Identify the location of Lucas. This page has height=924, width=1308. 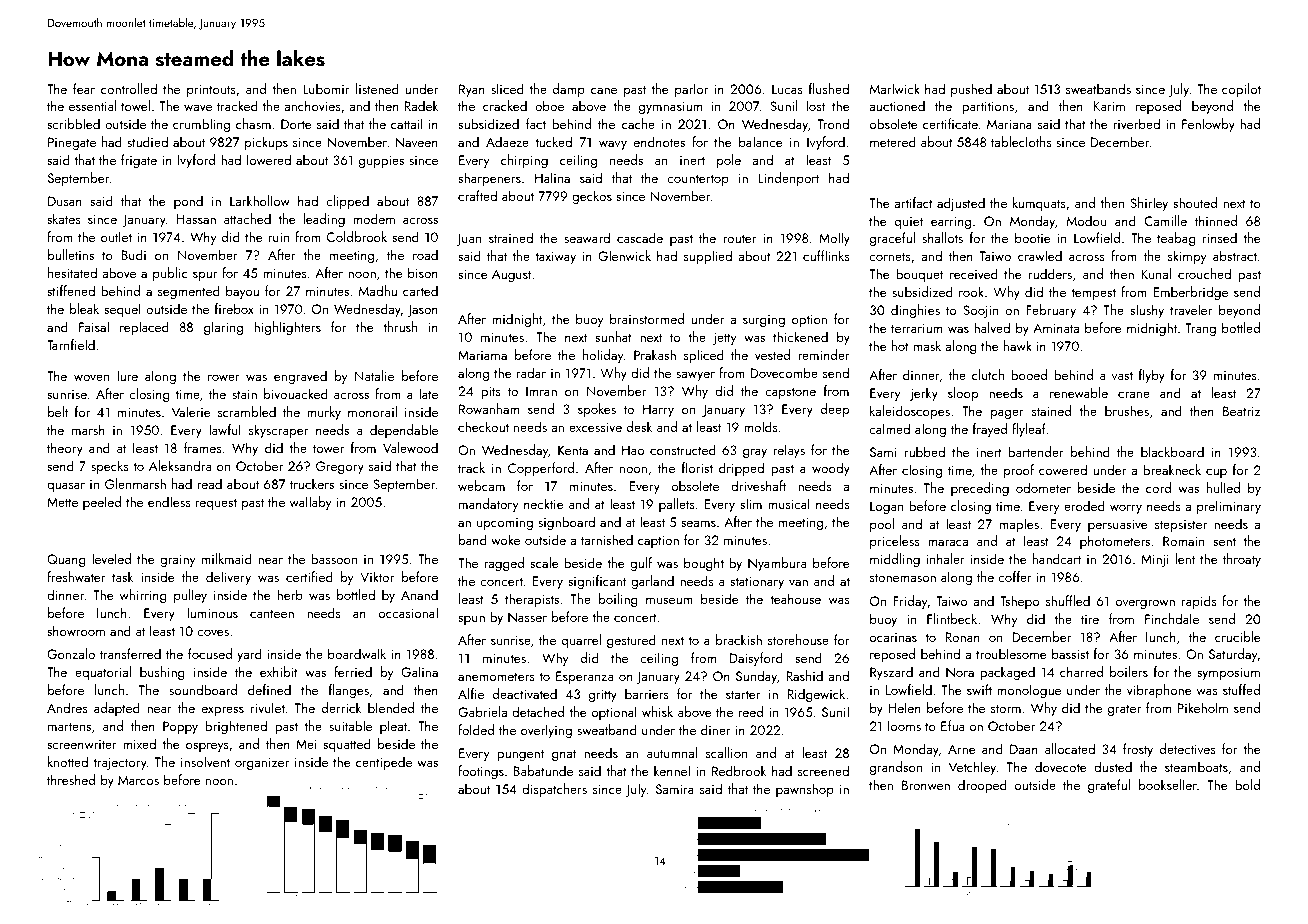
(787, 89).
